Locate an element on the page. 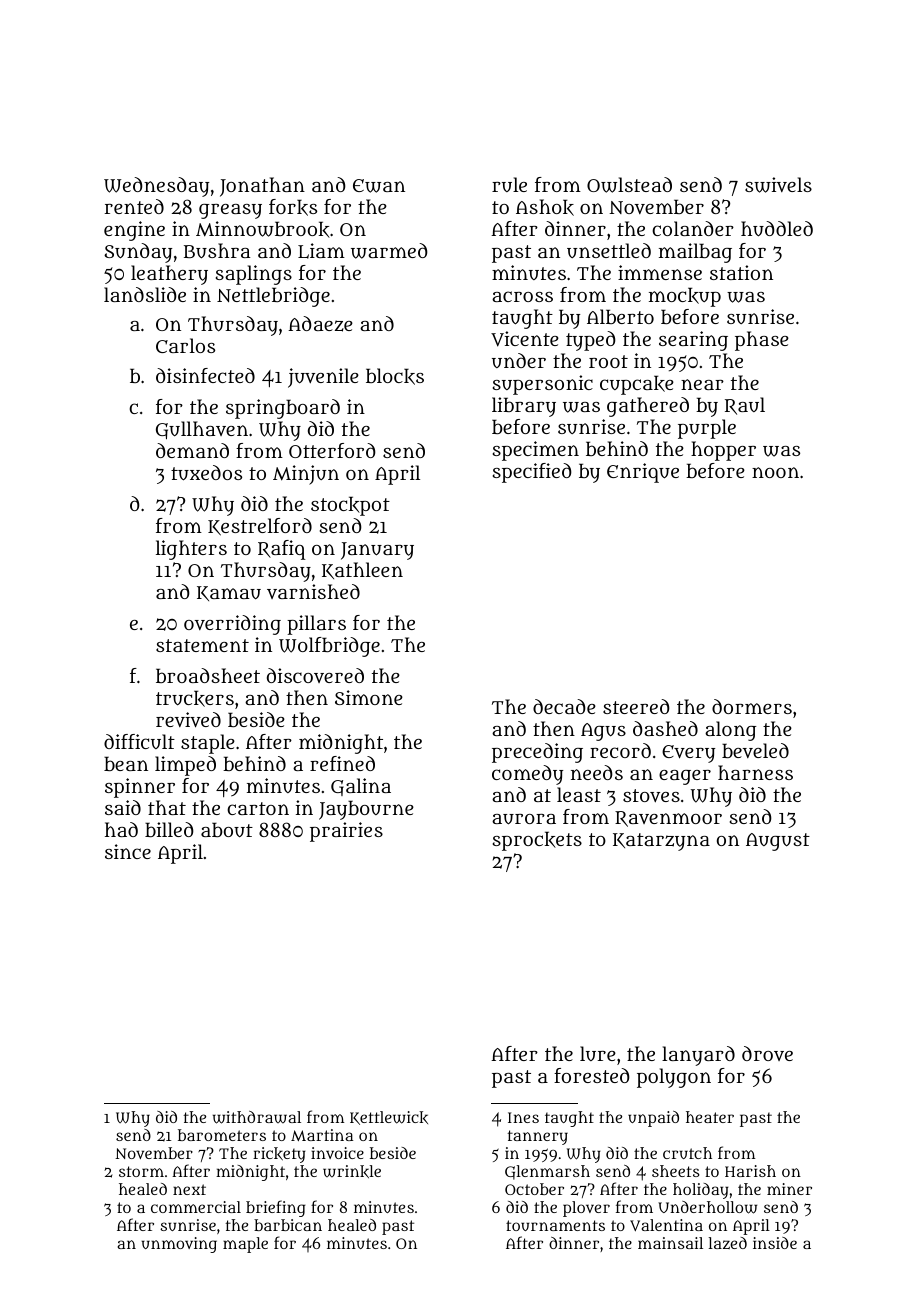 The height and width of the image is (1311, 924). refined is located at coordinates (342, 763).
